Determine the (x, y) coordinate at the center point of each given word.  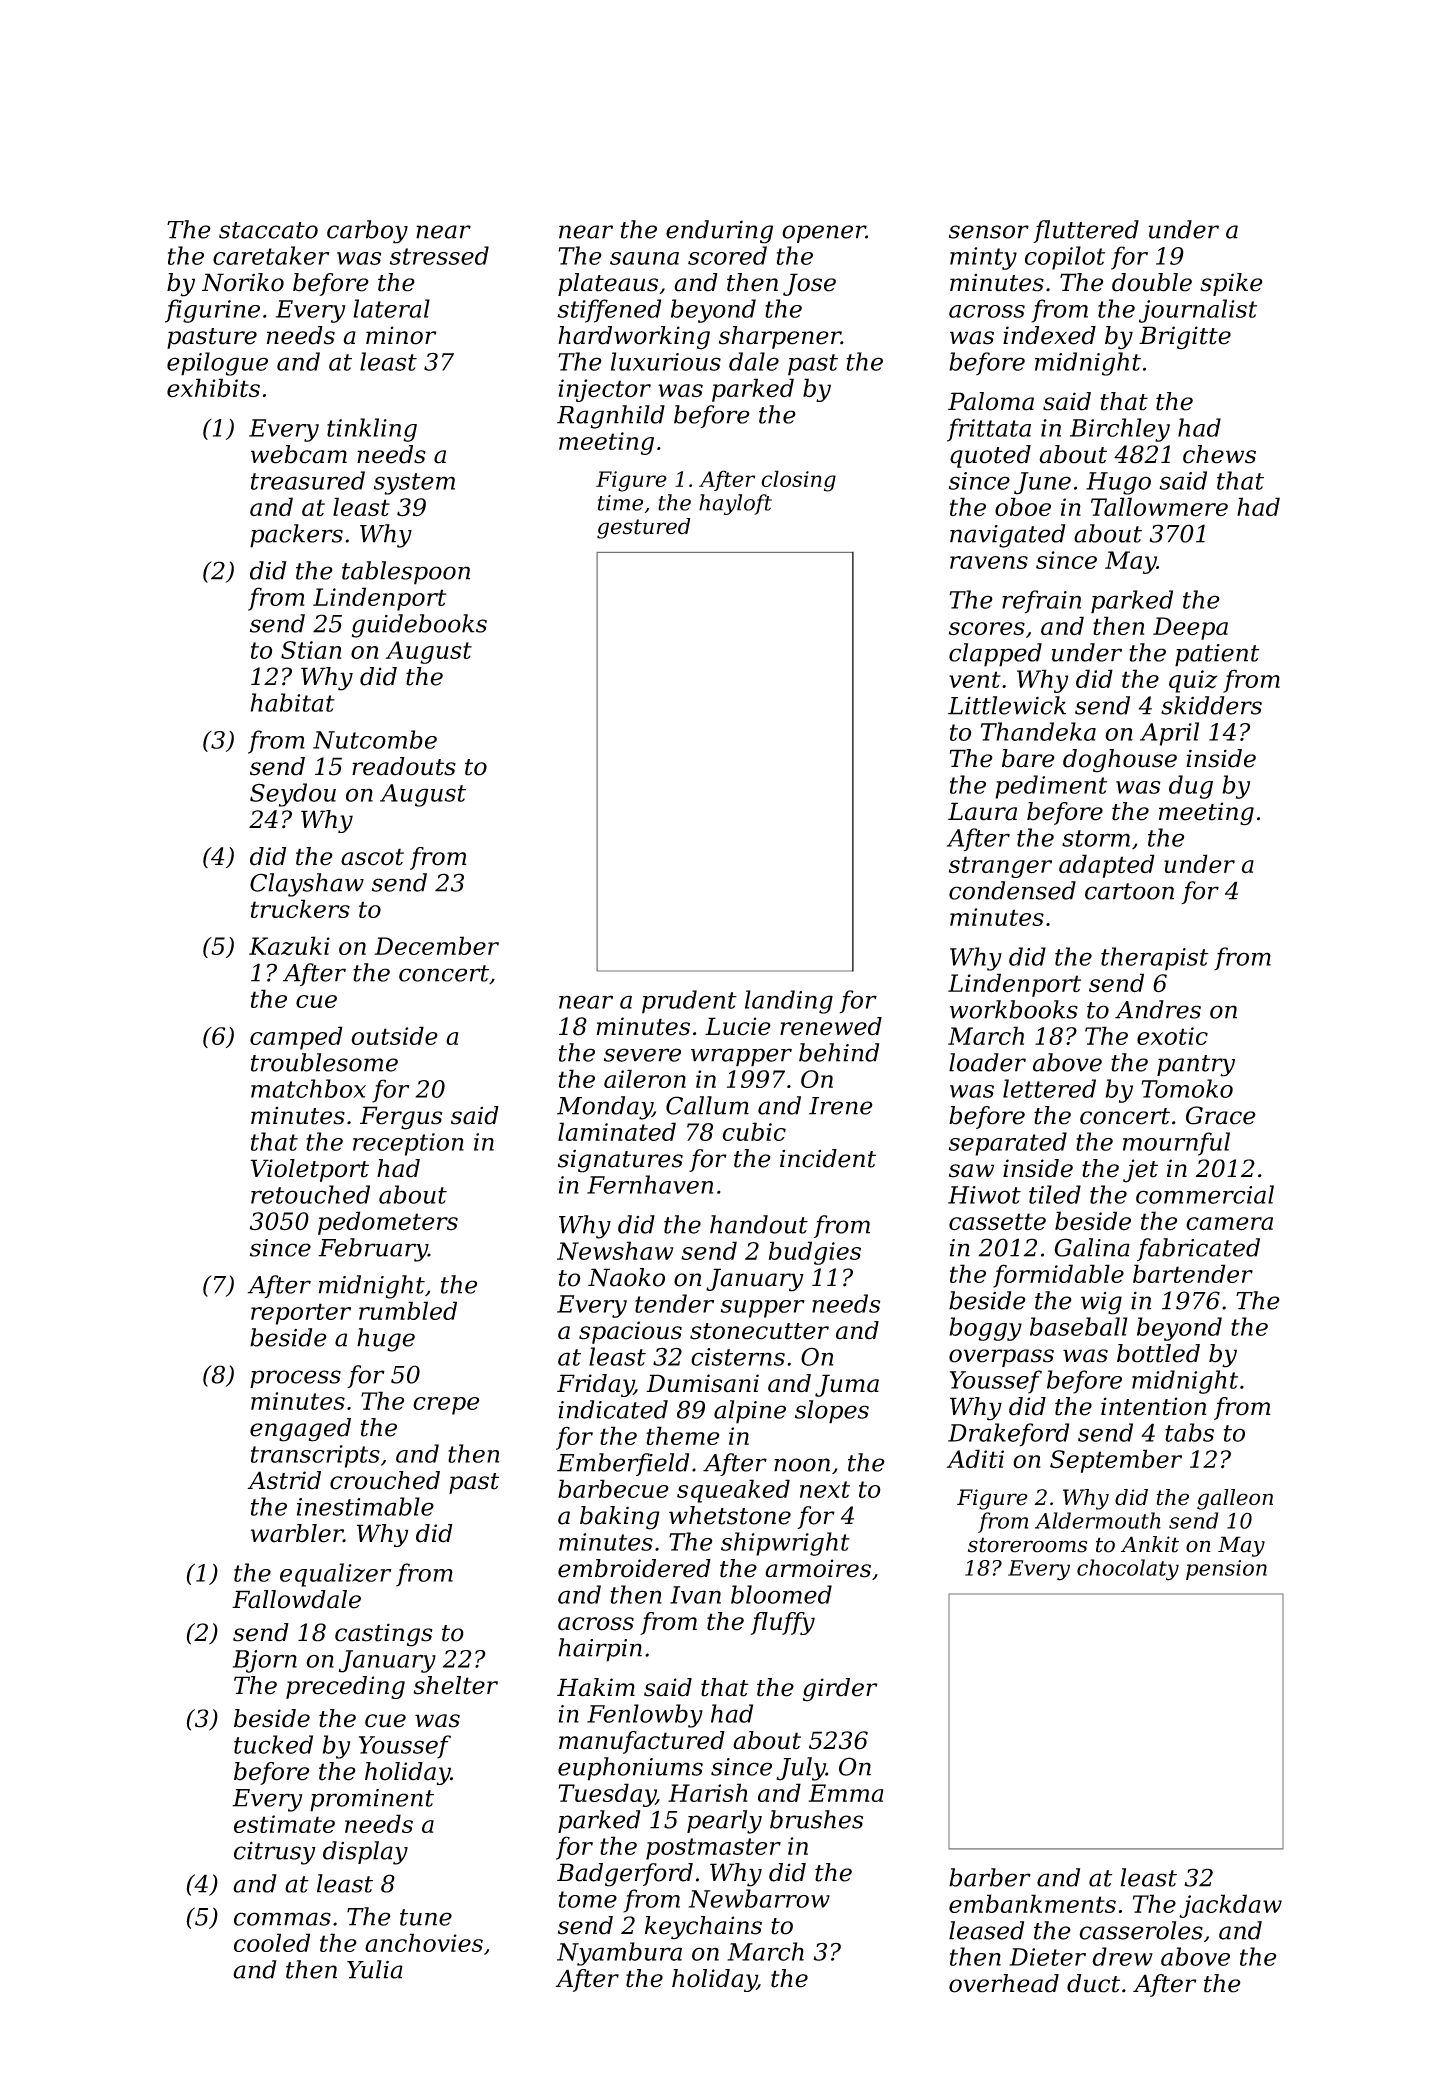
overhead (1004, 1983)
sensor (989, 232)
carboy (367, 232)
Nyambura (619, 1954)
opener (824, 234)
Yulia (375, 1969)
